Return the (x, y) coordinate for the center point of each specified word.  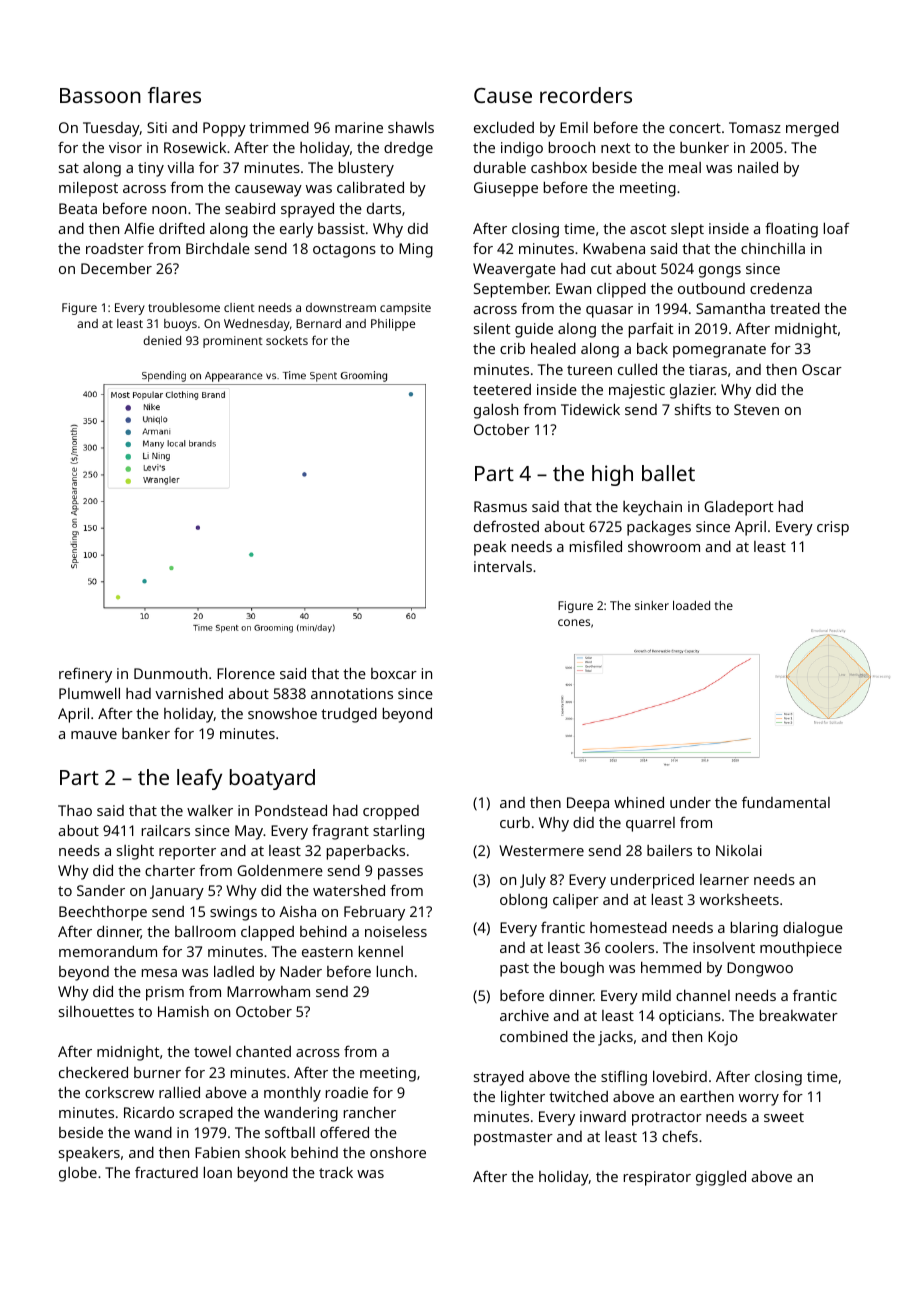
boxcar (394, 673)
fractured (166, 1172)
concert (695, 128)
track (336, 1172)
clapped (267, 933)
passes (400, 874)
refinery (85, 675)
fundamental (786, 802)
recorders (586, 95)
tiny (151, 169)
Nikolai (739, 850)
